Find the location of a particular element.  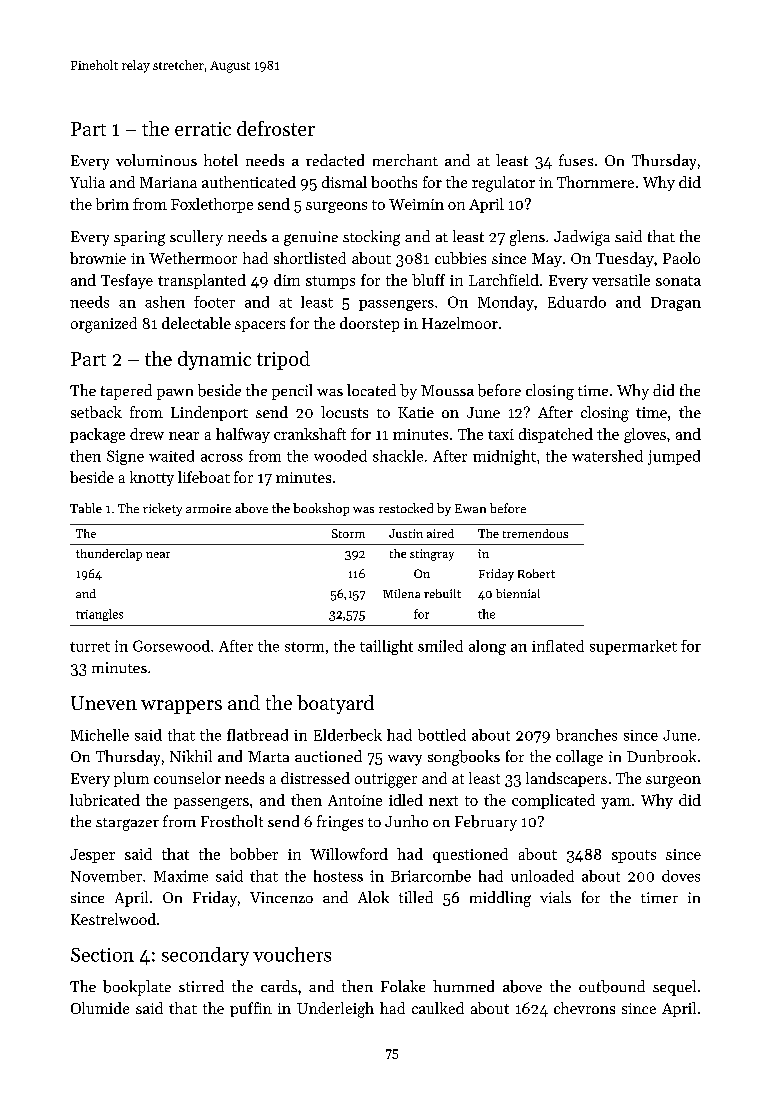

tremendous is located at coordinates (535, 533).
